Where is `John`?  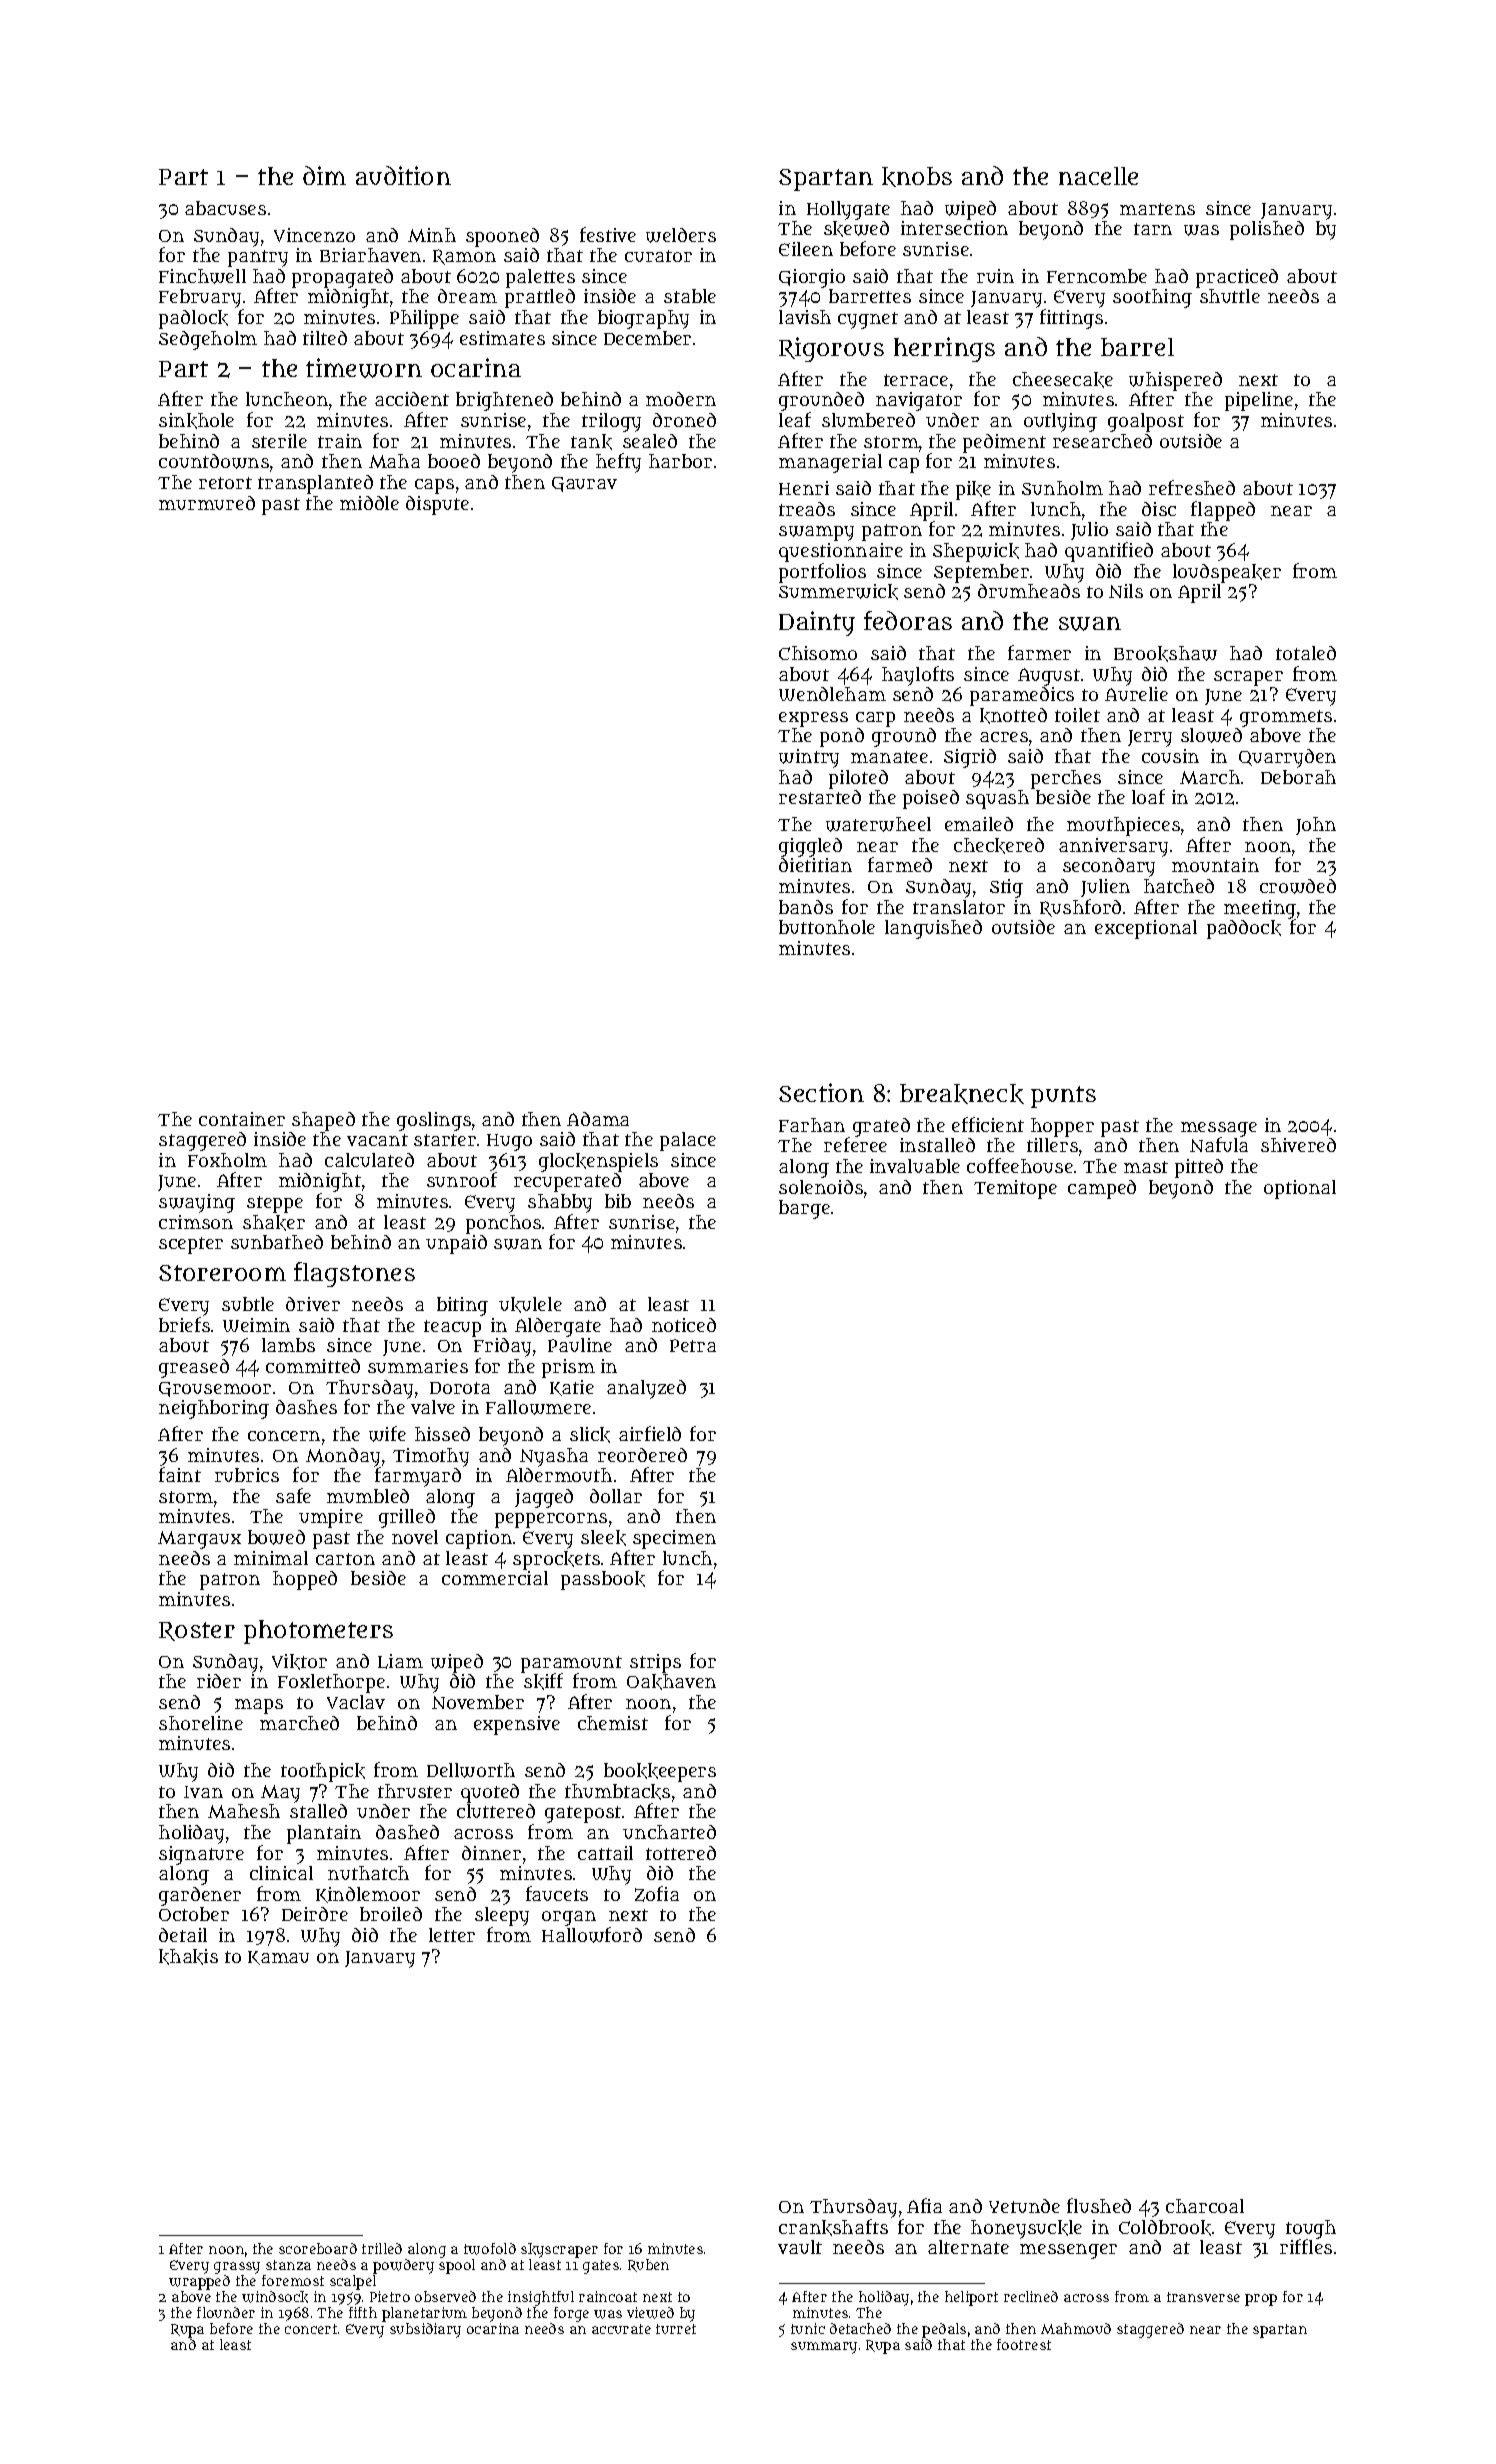 John is located at coordinates (1316, 826).
